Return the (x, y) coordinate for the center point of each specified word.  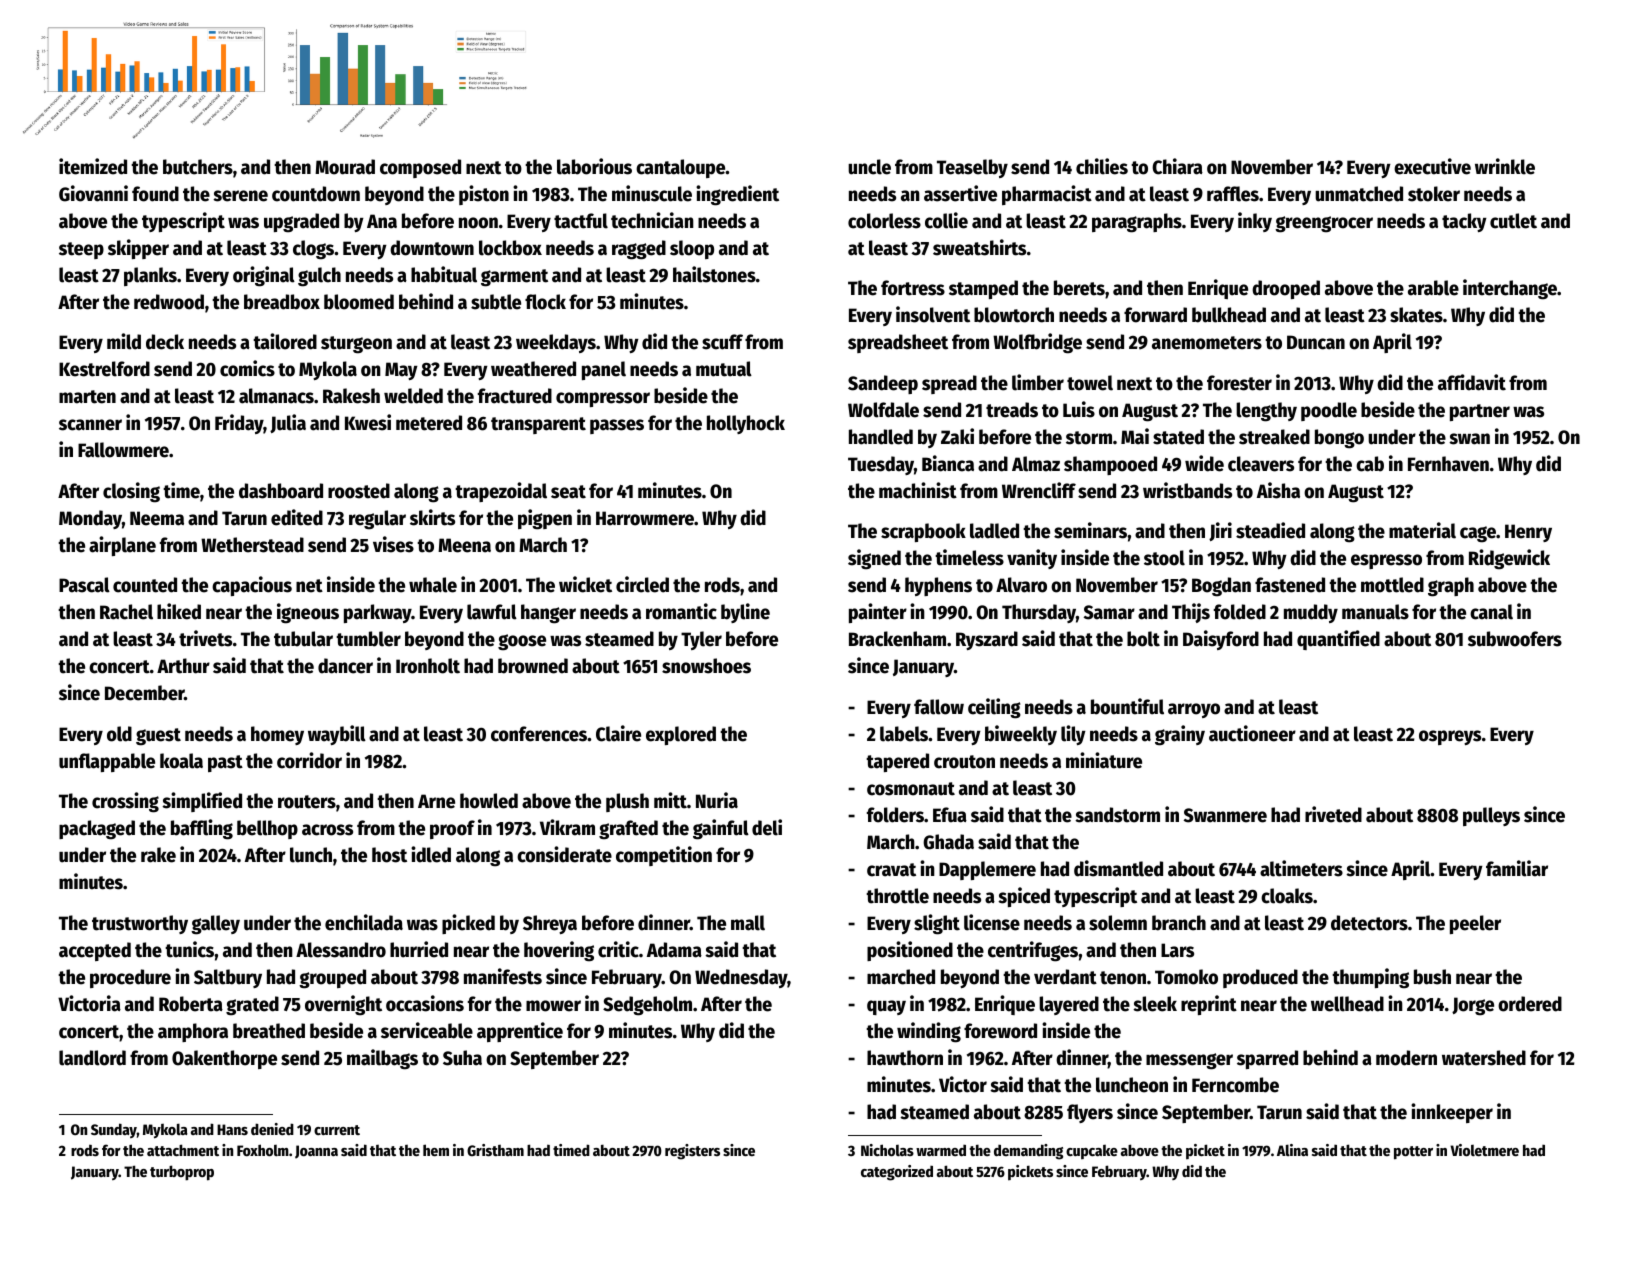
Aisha (1278, 490)
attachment (183, 1150)
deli (767, 827)
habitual (444, 274)
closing (131, 492)
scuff (722, 342)
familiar (1517, 868)
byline (745, 613)
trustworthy (140, 924)
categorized (897, 1173)
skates (1416, 315)
